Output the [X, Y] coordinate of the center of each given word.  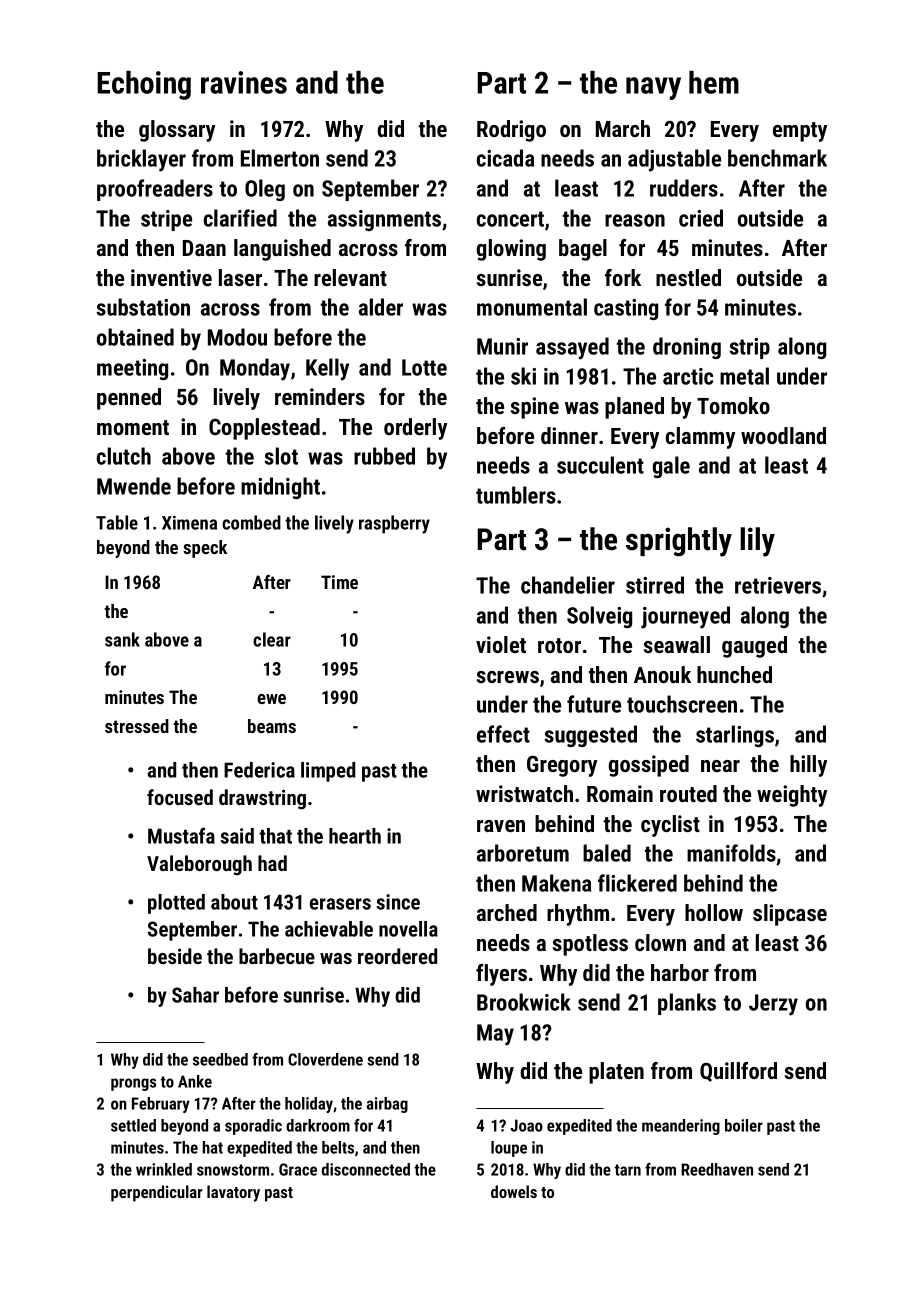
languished [282, 250]
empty [800, 132]
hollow [714, 912]
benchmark [777, 158]
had [272, 863]
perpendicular [157, 1193]
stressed [137, 726]
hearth [355, 836]
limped [328, 772]
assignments [384, 220]
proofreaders [155, 190]
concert [510, 219]
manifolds [731, 853]
